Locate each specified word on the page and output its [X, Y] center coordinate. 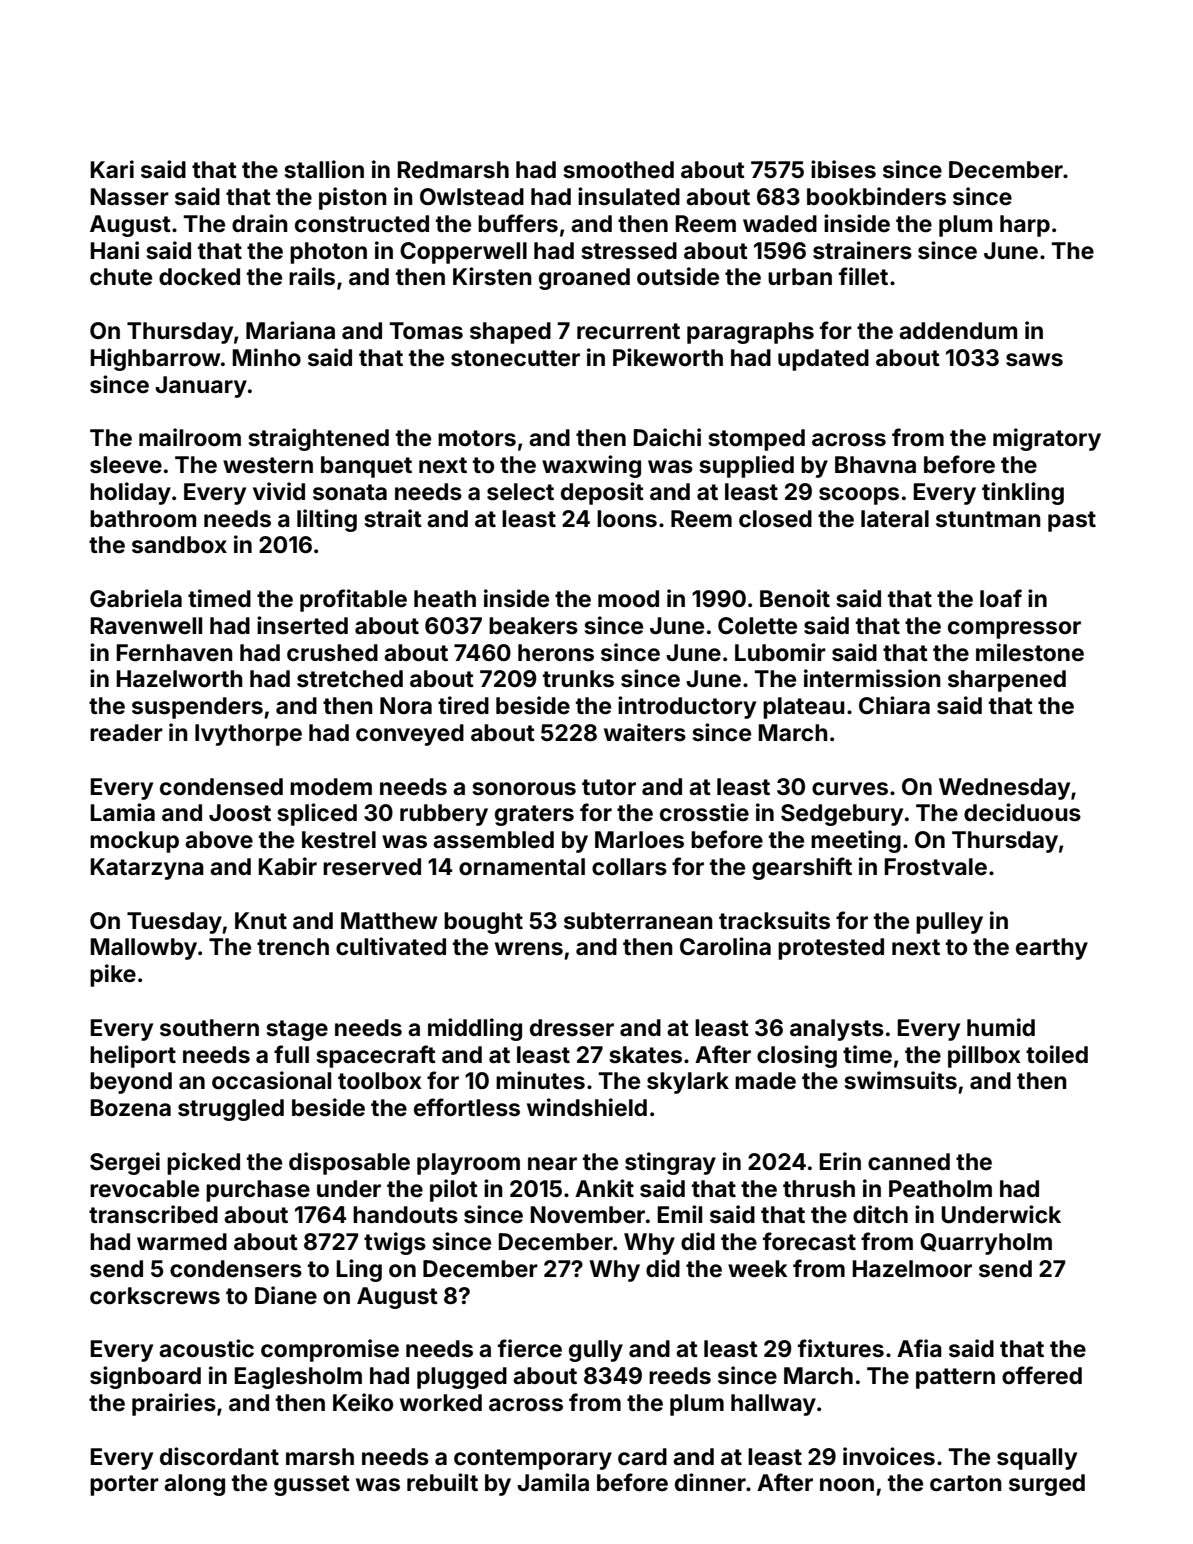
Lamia [122, 812]
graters [534, 815]
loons [627, 519]
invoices [889, 1456]
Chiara [894, 705]
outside [678, 276]
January [201, 387]
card [642, 1457]
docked [199, 277]
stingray [670, 1163]
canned [909, 1162]
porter [124, 1485]
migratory [1047, 439]
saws [1034, 360]
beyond [131, 1083]
